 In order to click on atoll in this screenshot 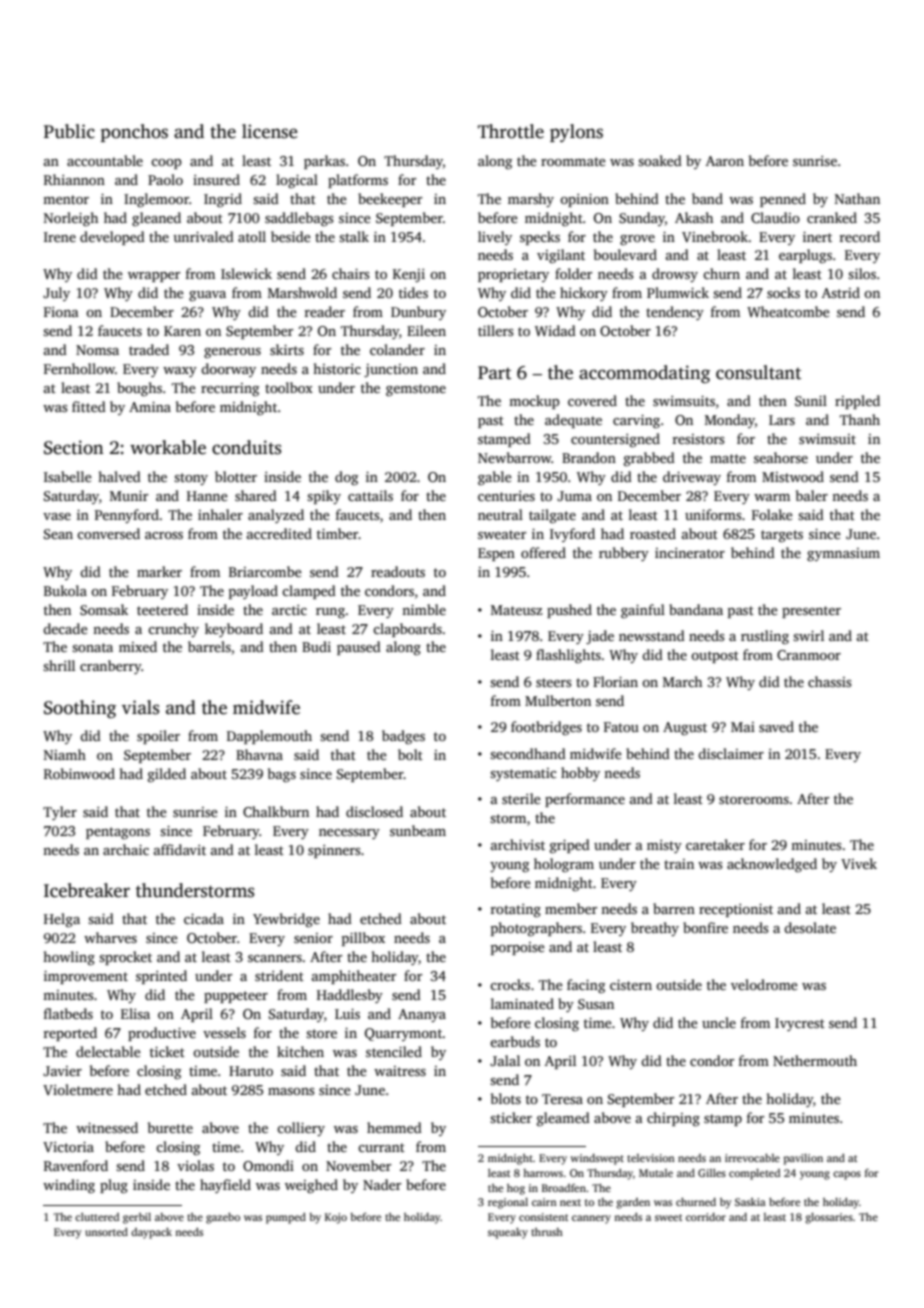, I will do `click(252, 236)`.
